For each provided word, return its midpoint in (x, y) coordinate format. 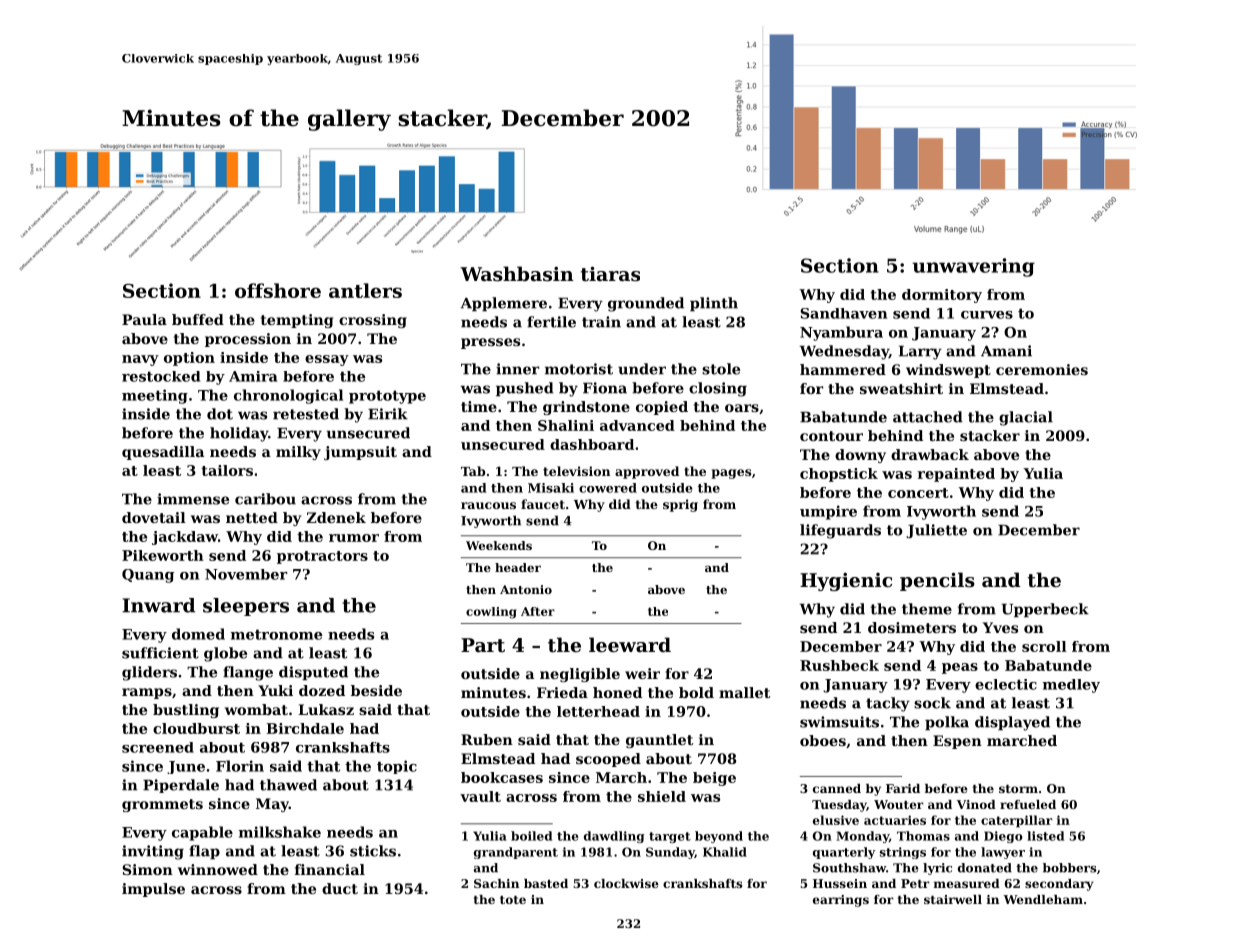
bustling (186, 711)
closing (718, 389)
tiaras (610, 274)
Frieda (562, 692)
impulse (153, 890)
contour (831, 436)
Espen (957, 742)
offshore (278, 290)
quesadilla (163, 453)
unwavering (973, 267)
